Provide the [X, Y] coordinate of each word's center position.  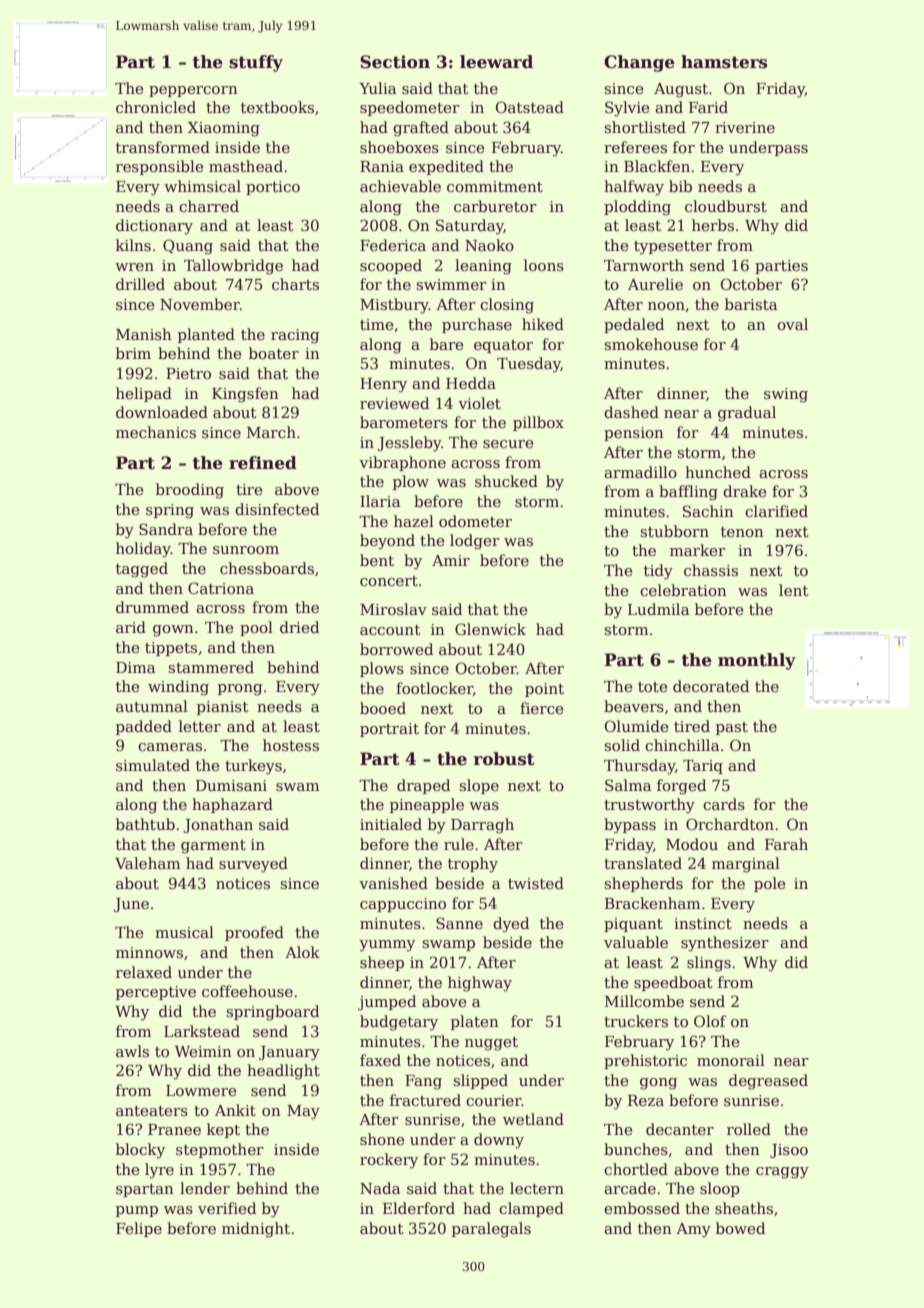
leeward [496, 62]
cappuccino [403, 905]
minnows [149, 952]
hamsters [724, 62]
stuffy [256, 63]
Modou [692, 844]
